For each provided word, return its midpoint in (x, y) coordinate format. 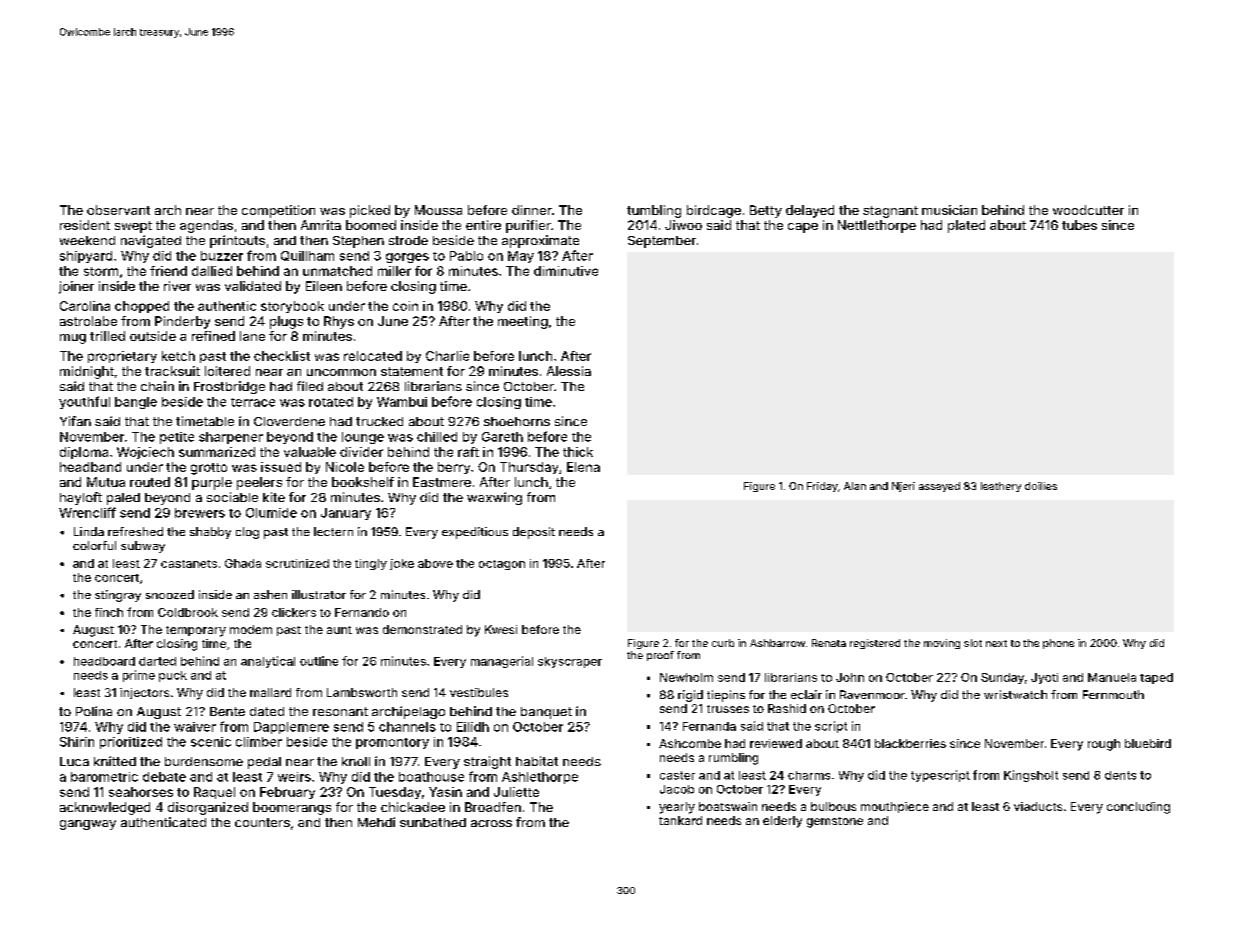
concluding (1138, 808)
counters (262, 822)
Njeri (903, 487)
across (491, 823)
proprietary (122, 357)
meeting (523, 322)
